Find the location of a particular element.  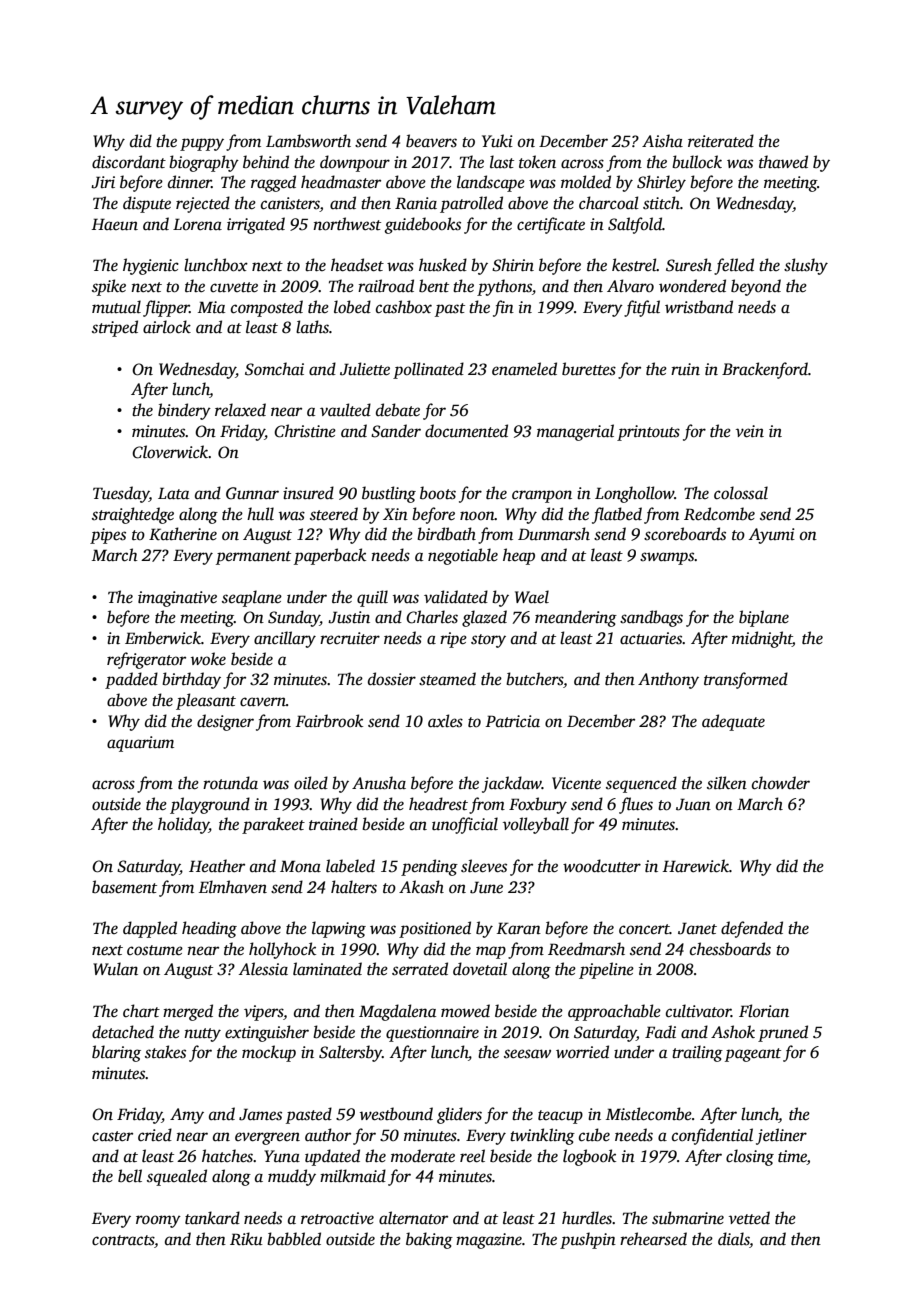

contracts is located at coordinates (123, 1240).
